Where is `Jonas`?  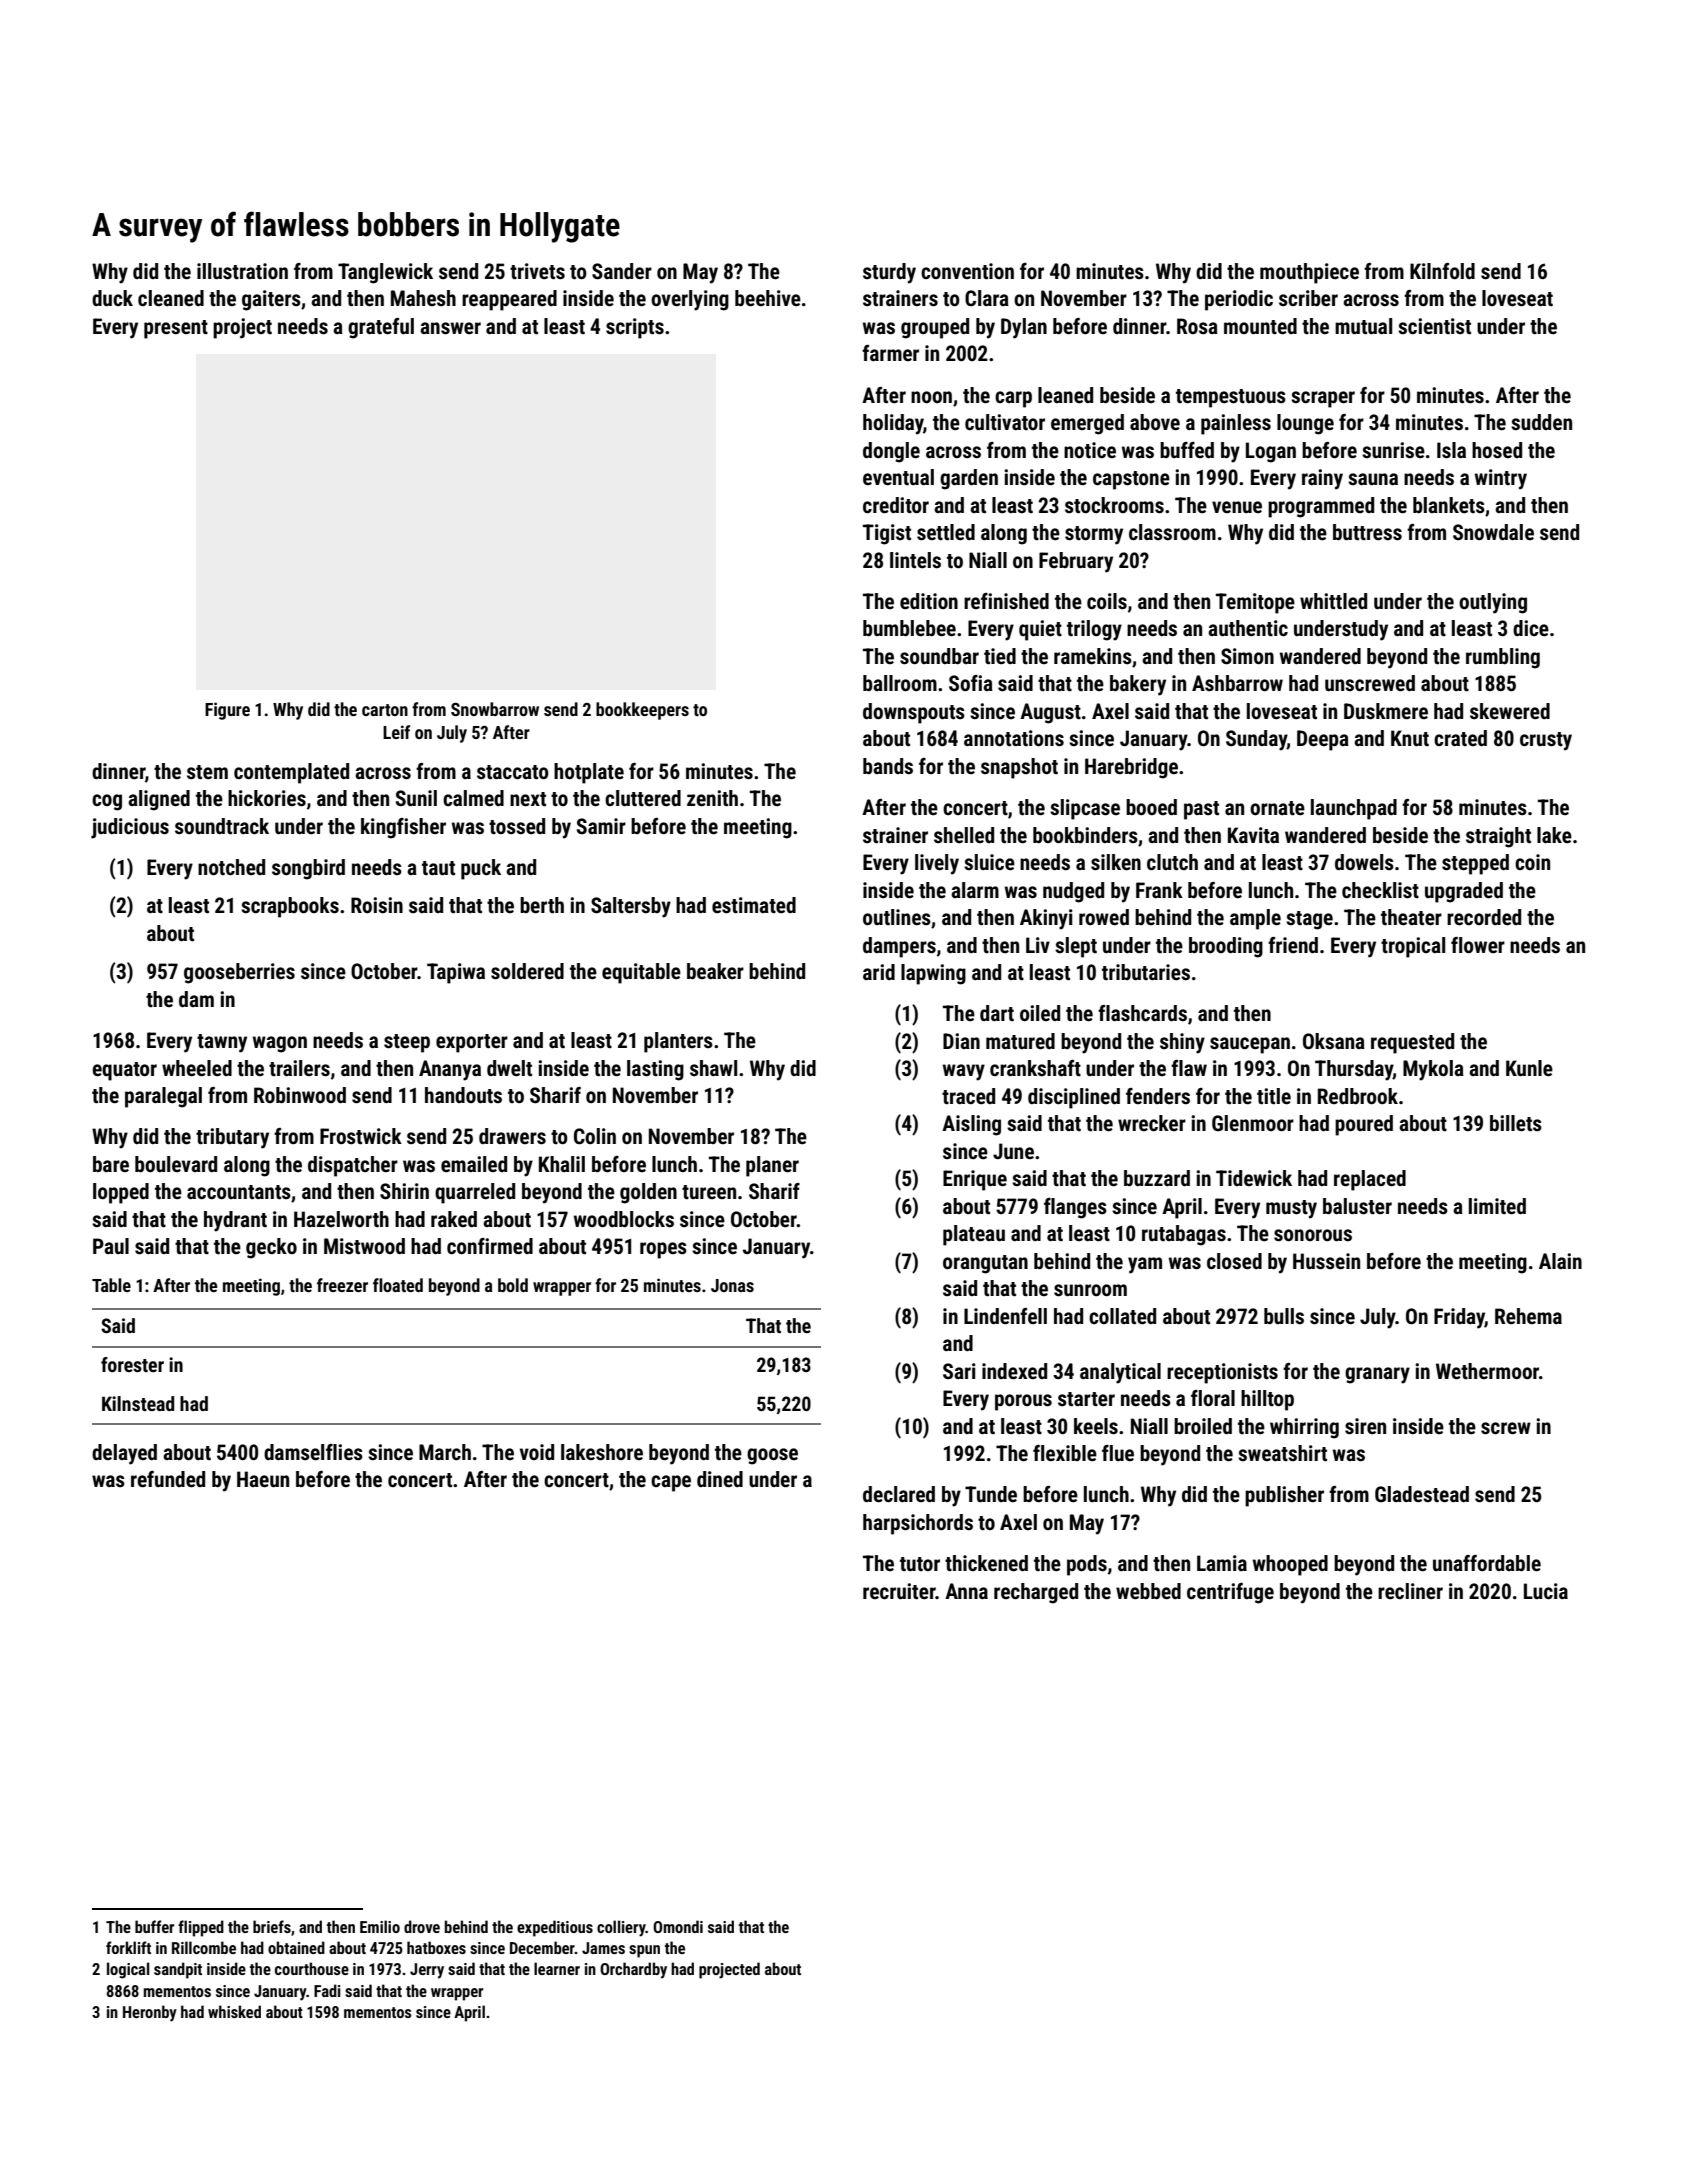 Jonas is located at coordinates (732, 1285).
